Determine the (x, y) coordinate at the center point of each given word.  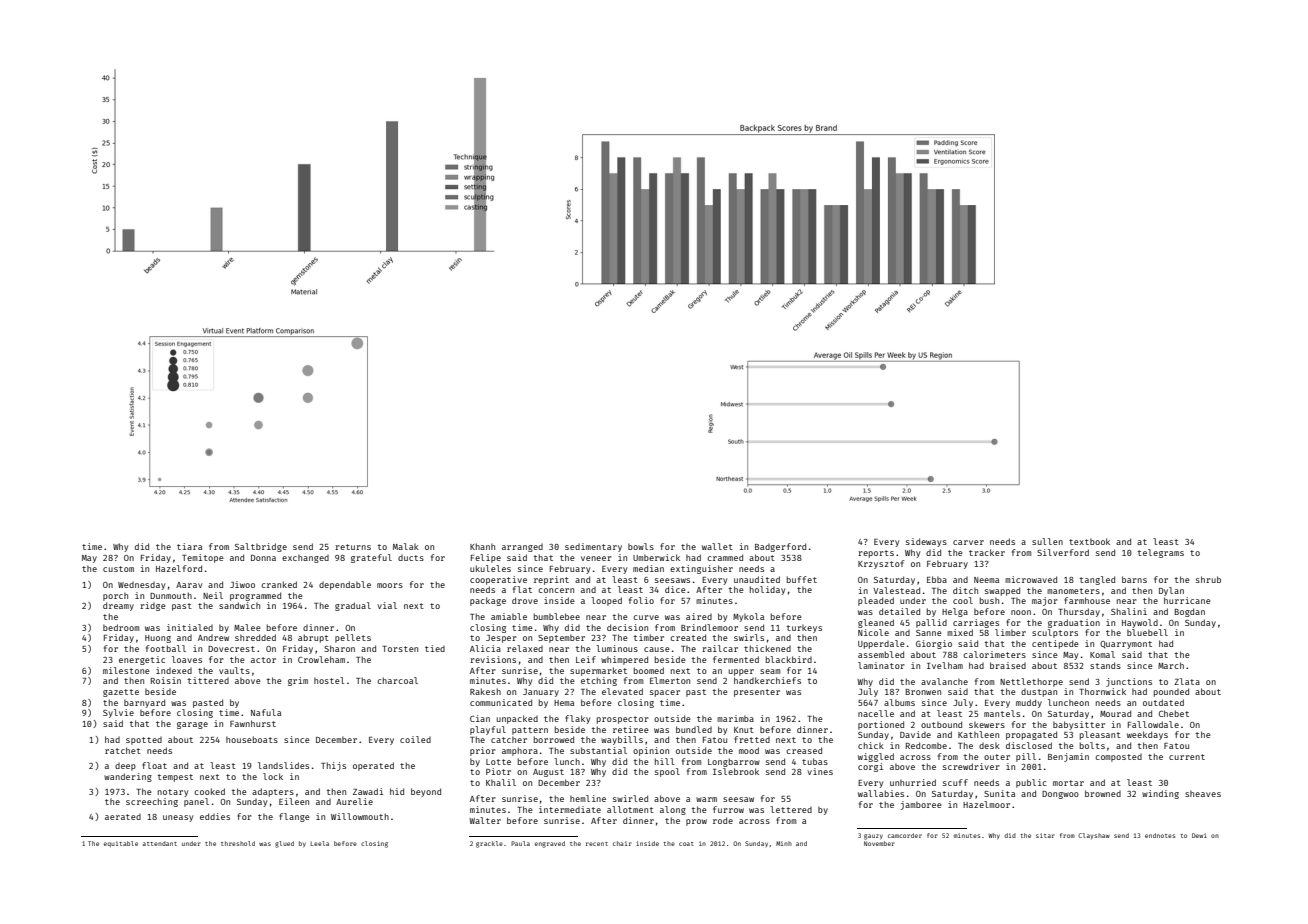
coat (686, 844)
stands (1105, 665)
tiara (189, 546)
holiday (767, 590)
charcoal (397, 680)
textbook (1089, 541)
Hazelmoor (986, 804)
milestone (126, 670)
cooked (209, 791)
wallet (717, 546)
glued (284, 844)
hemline (588, 798)
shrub (1208, 579)
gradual (353, 606)
